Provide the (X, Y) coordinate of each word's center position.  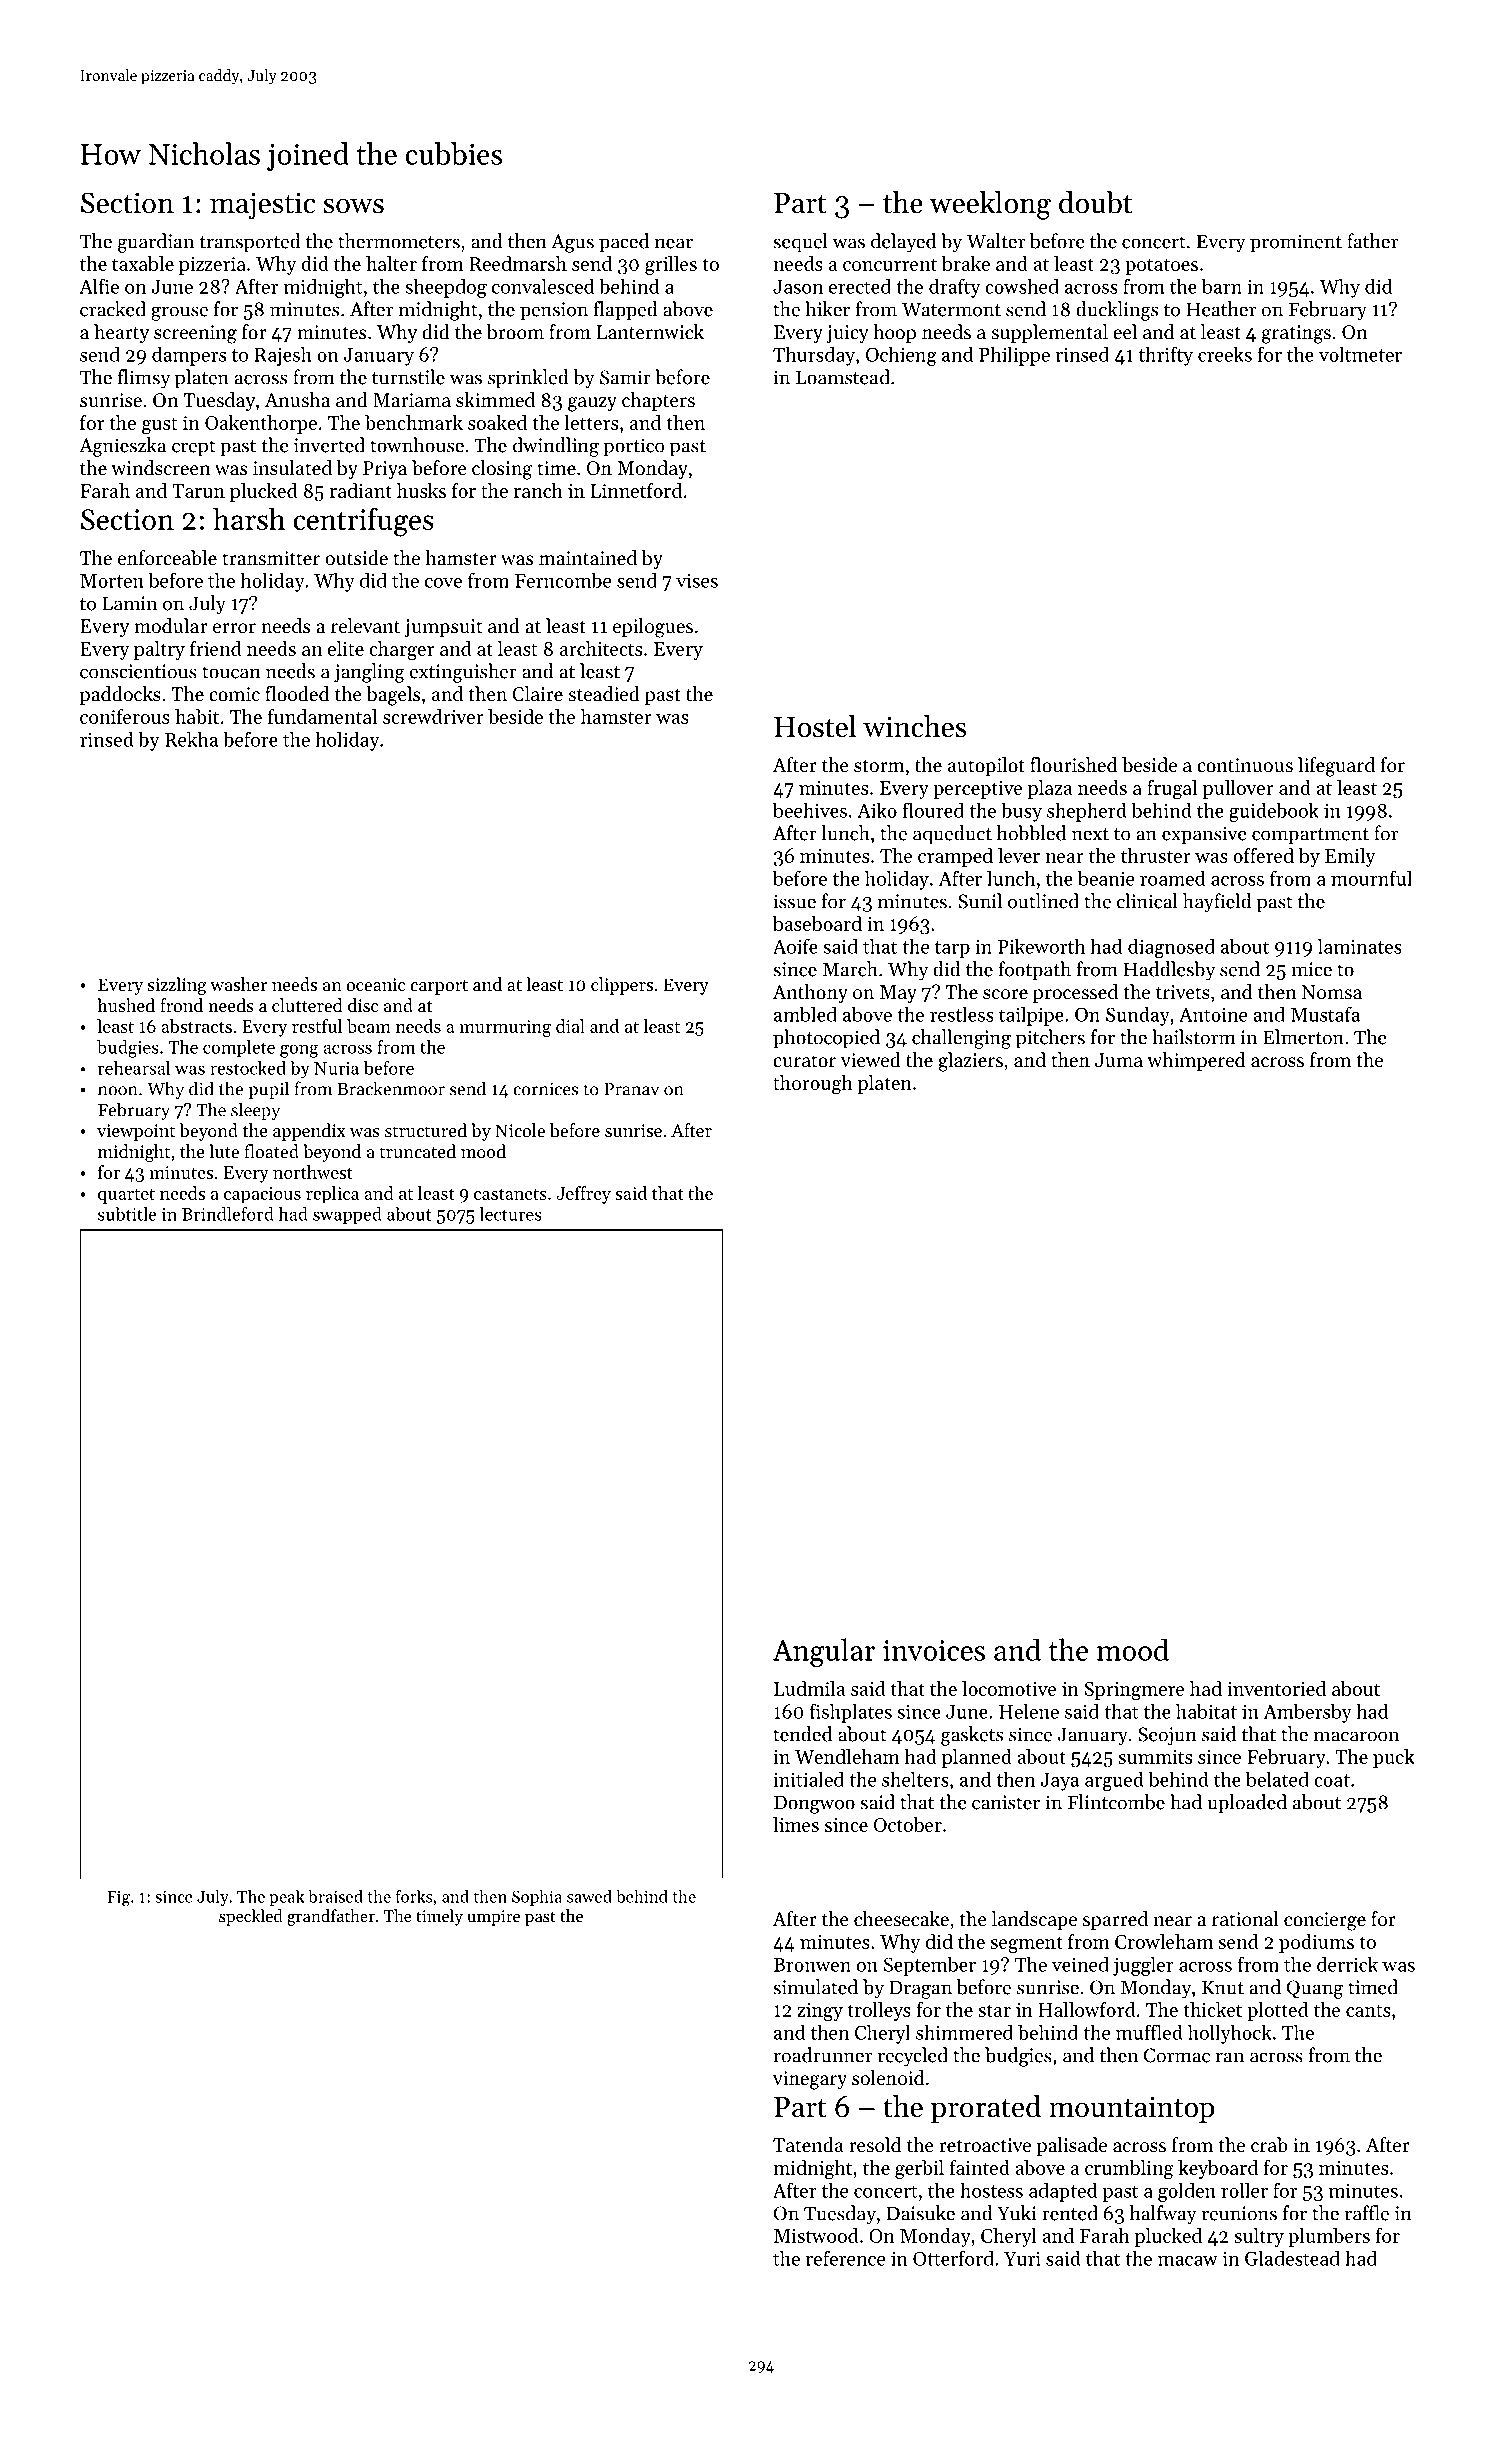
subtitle (127, 1214)
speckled (251, 1917)
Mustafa (1325, 1014)
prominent (1296, 243)
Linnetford (636, 490)
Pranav (632, 1089)
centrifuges (363, 522)
